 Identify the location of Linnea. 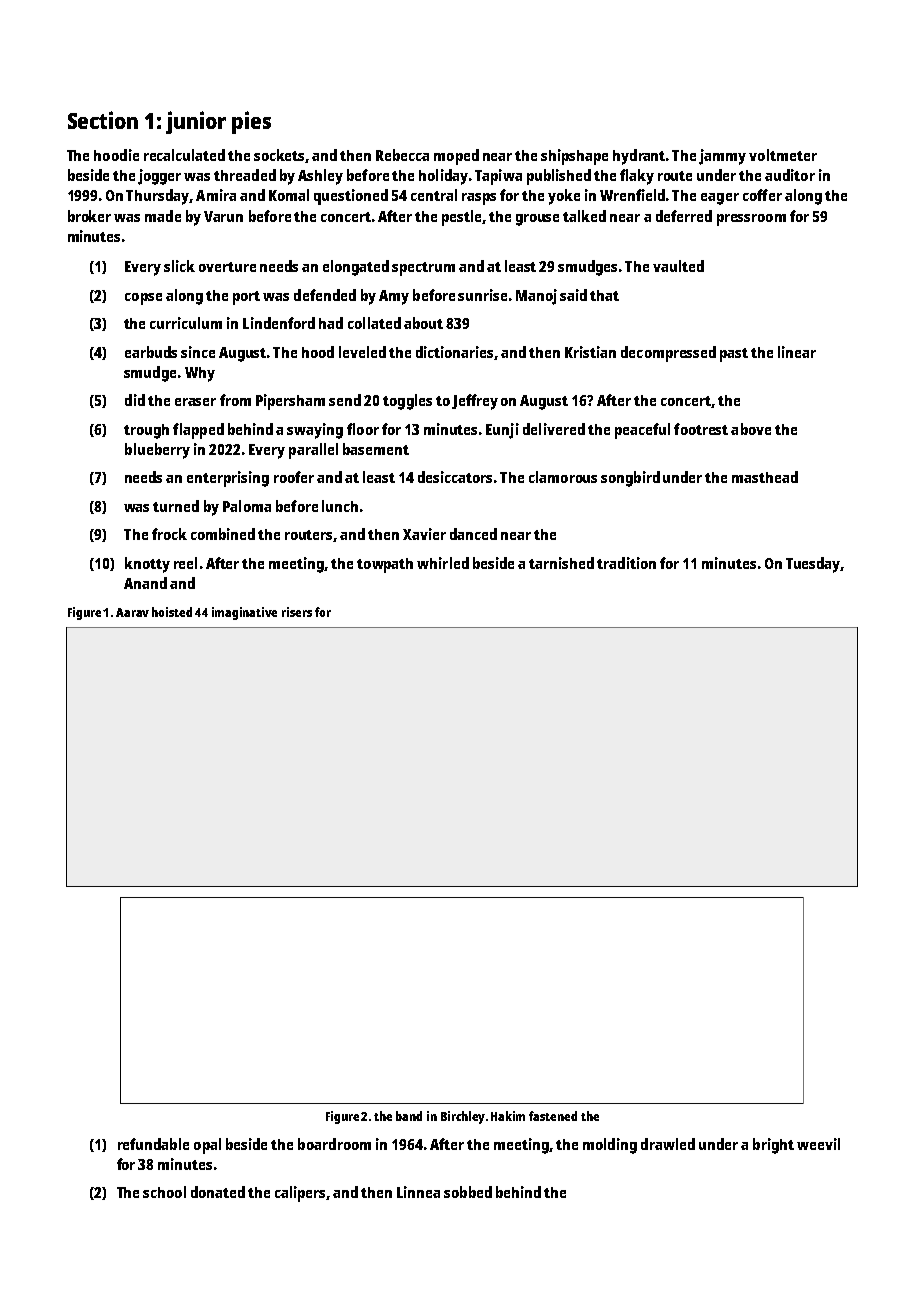
(418, 1192).
